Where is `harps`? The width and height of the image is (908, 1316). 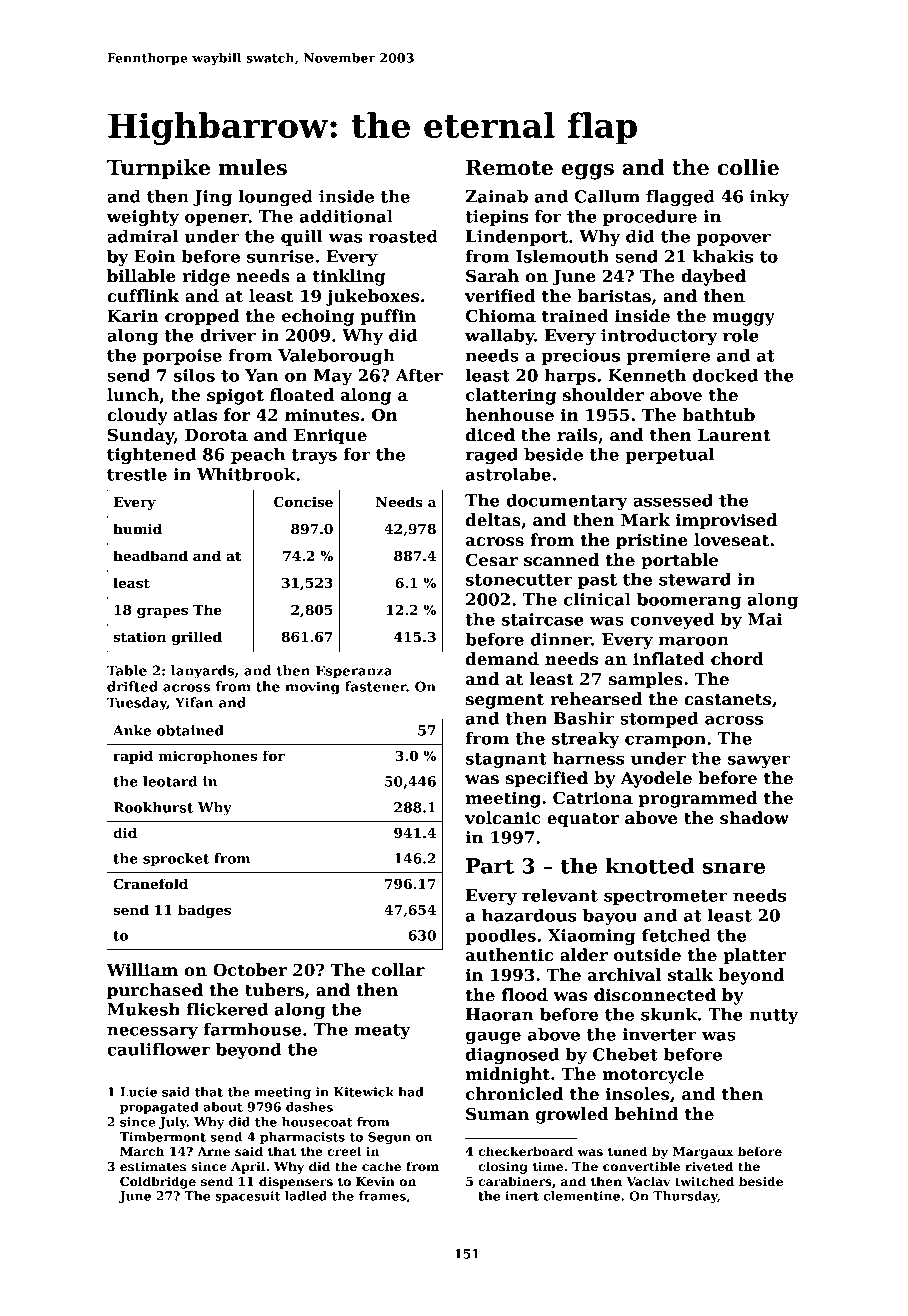
harps is located at coordinates (570, 377).
